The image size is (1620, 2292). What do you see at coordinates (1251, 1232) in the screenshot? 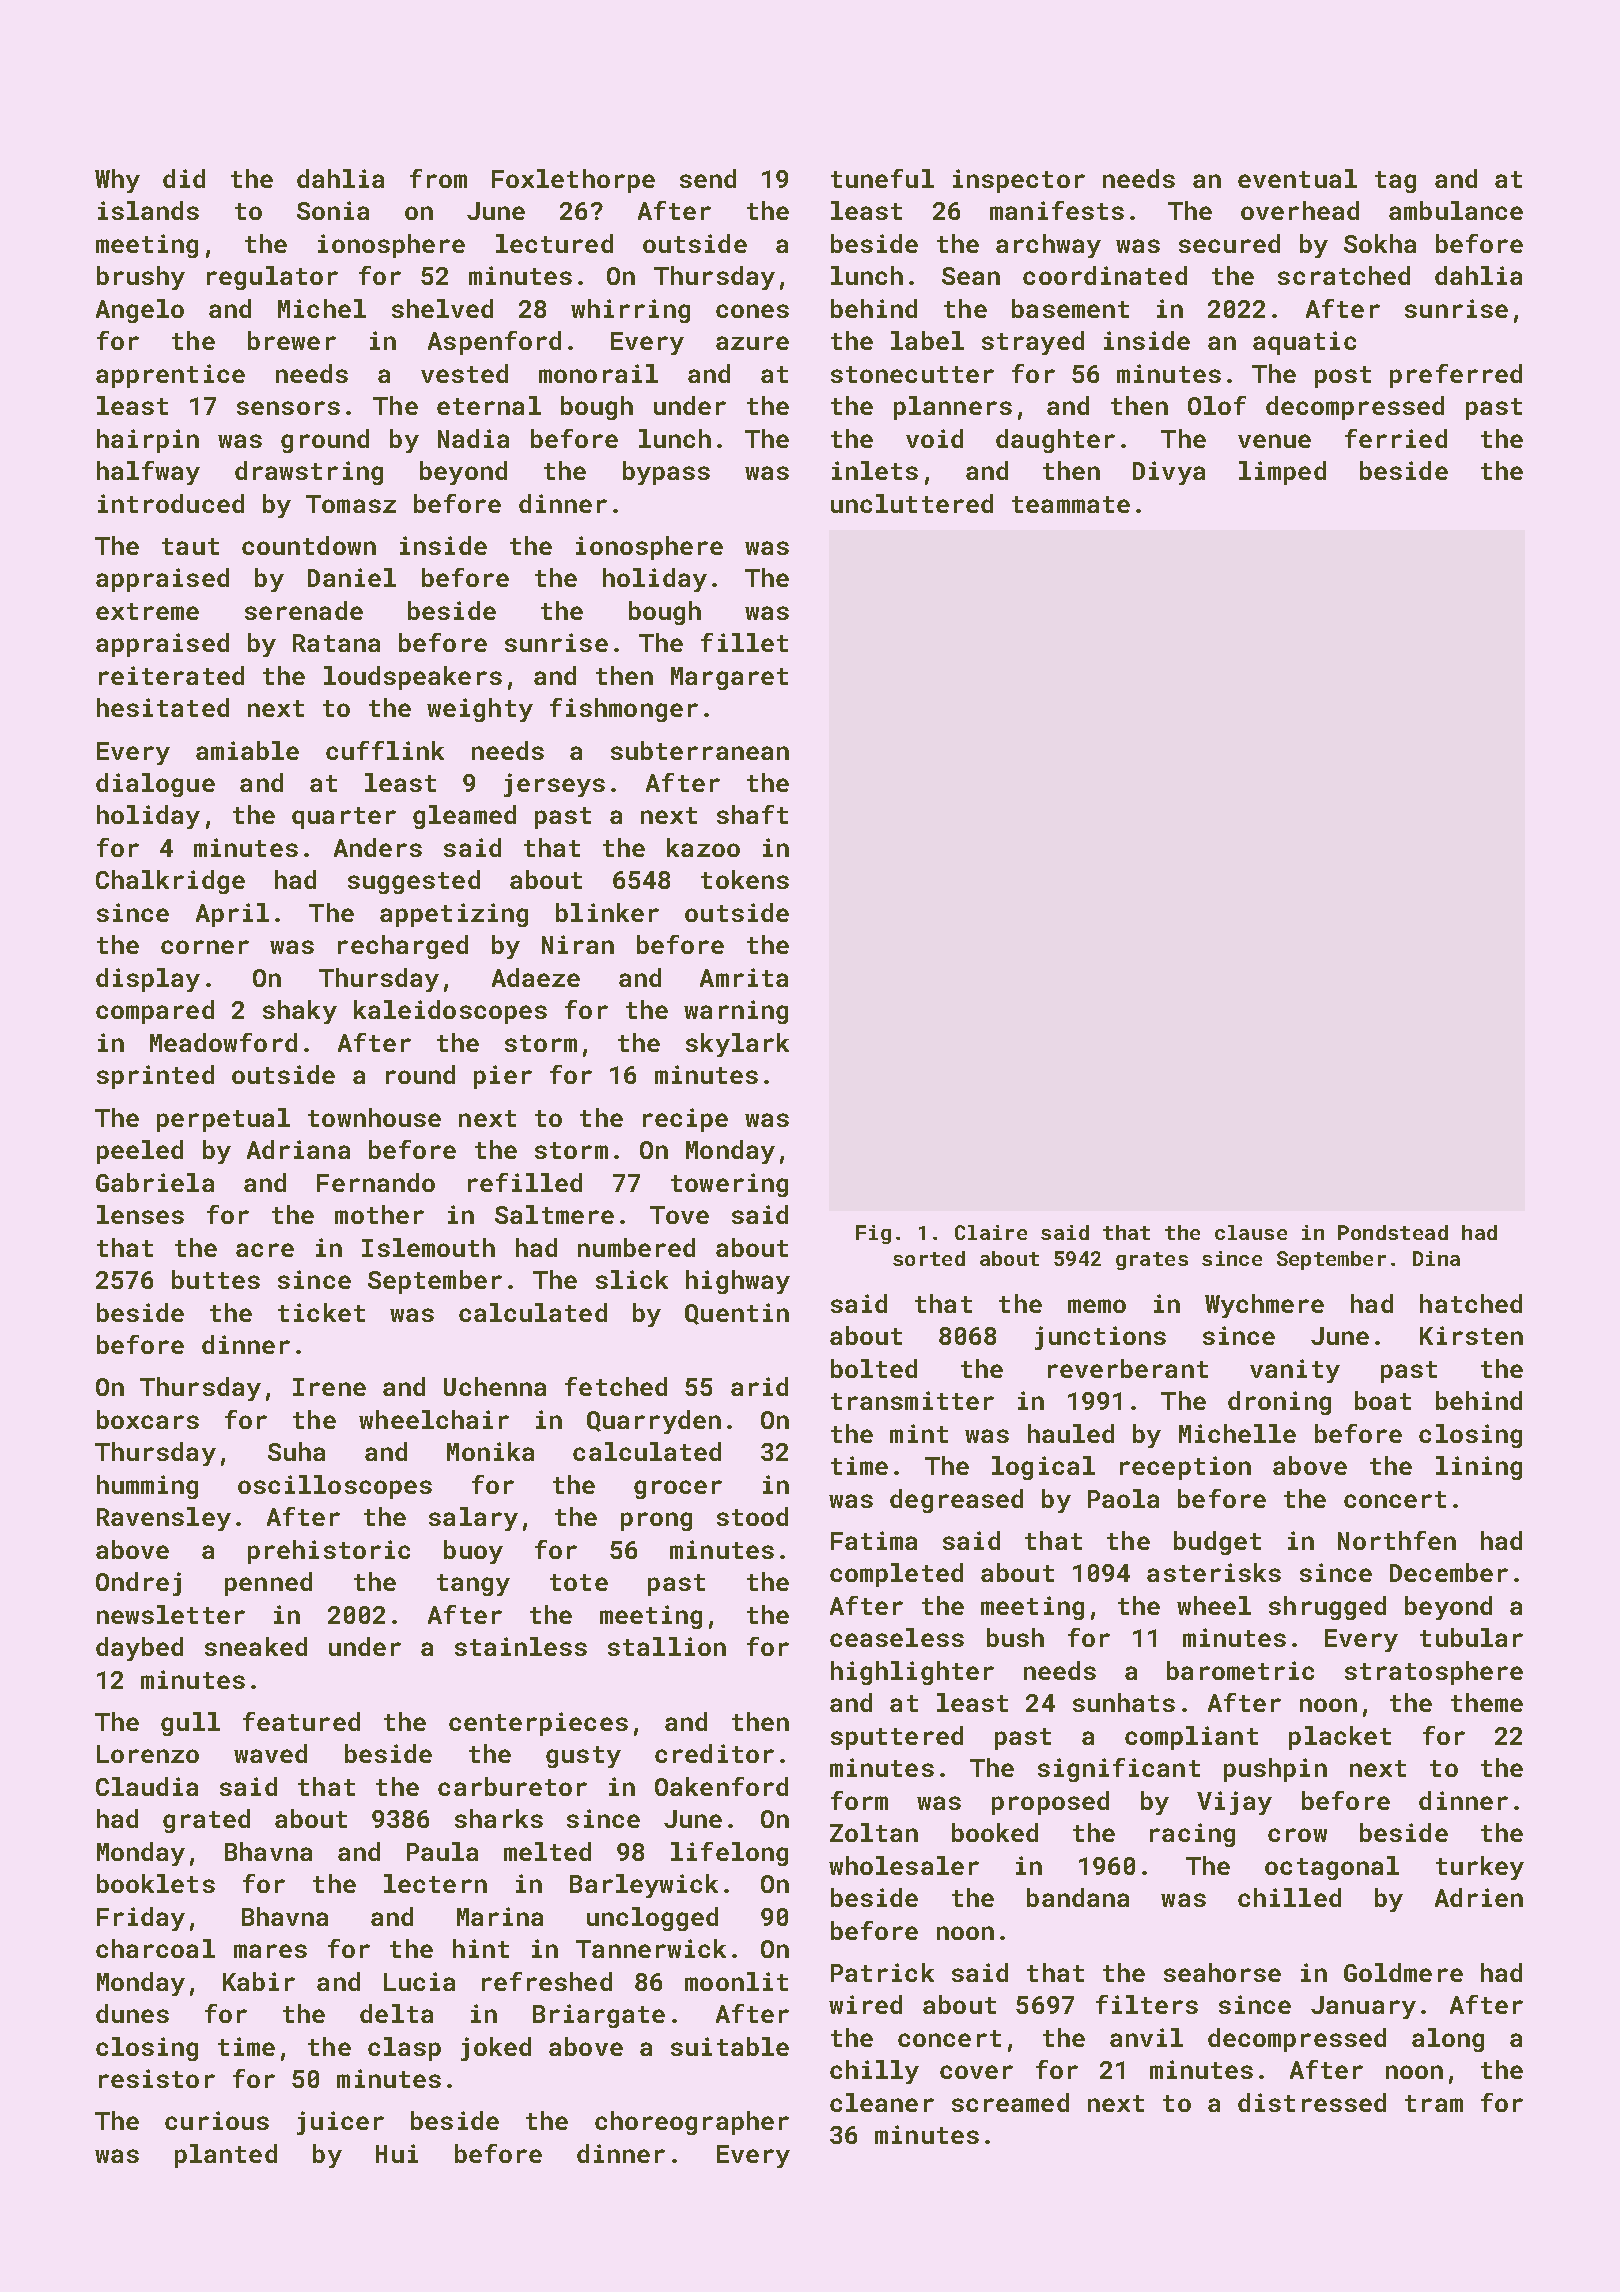
I see `clause` at bounding box center [1251, 1232].
